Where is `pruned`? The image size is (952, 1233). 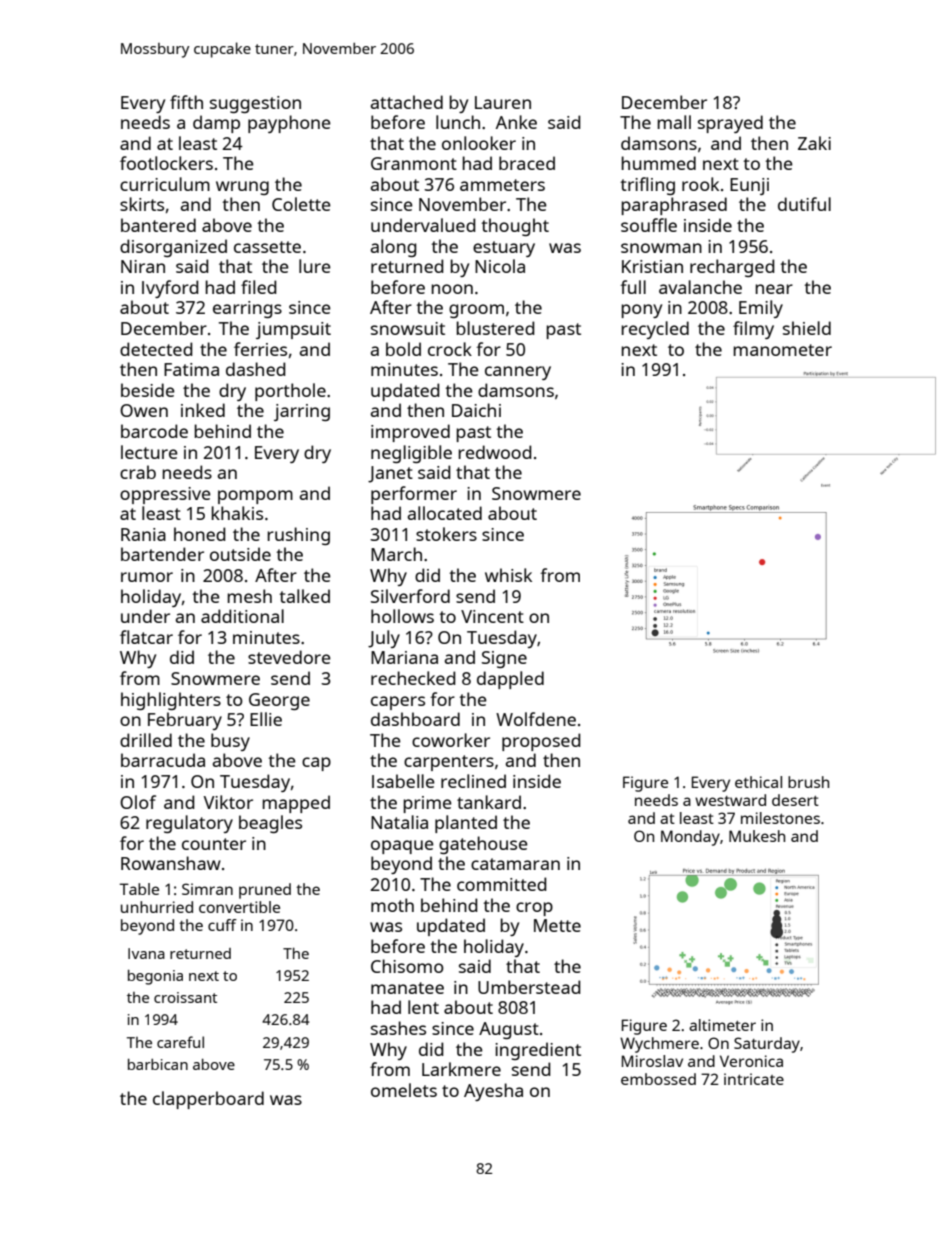
pruned is located at coordinates (265, 891).
